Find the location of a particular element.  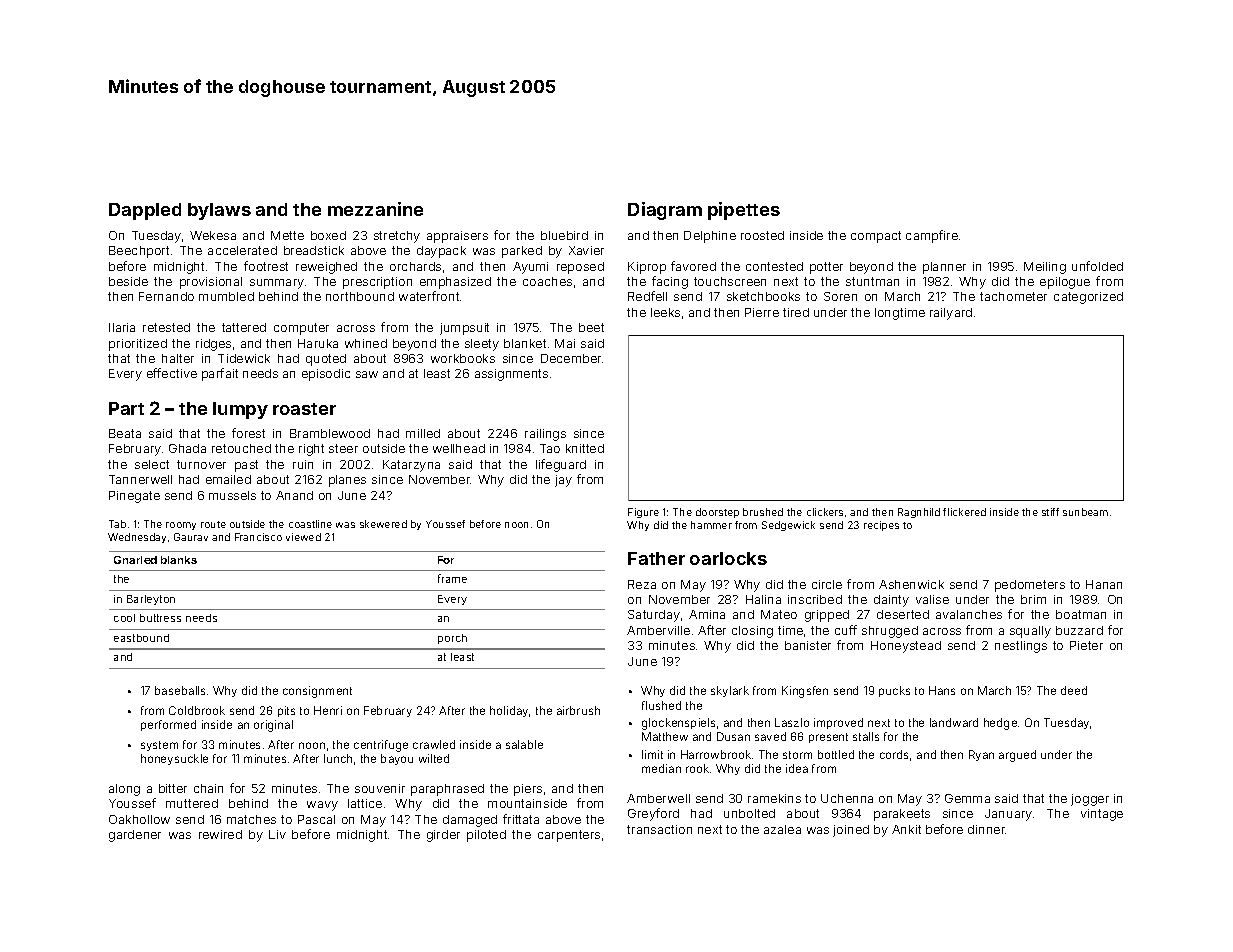

campfire is located at coordinates (932, 236).
